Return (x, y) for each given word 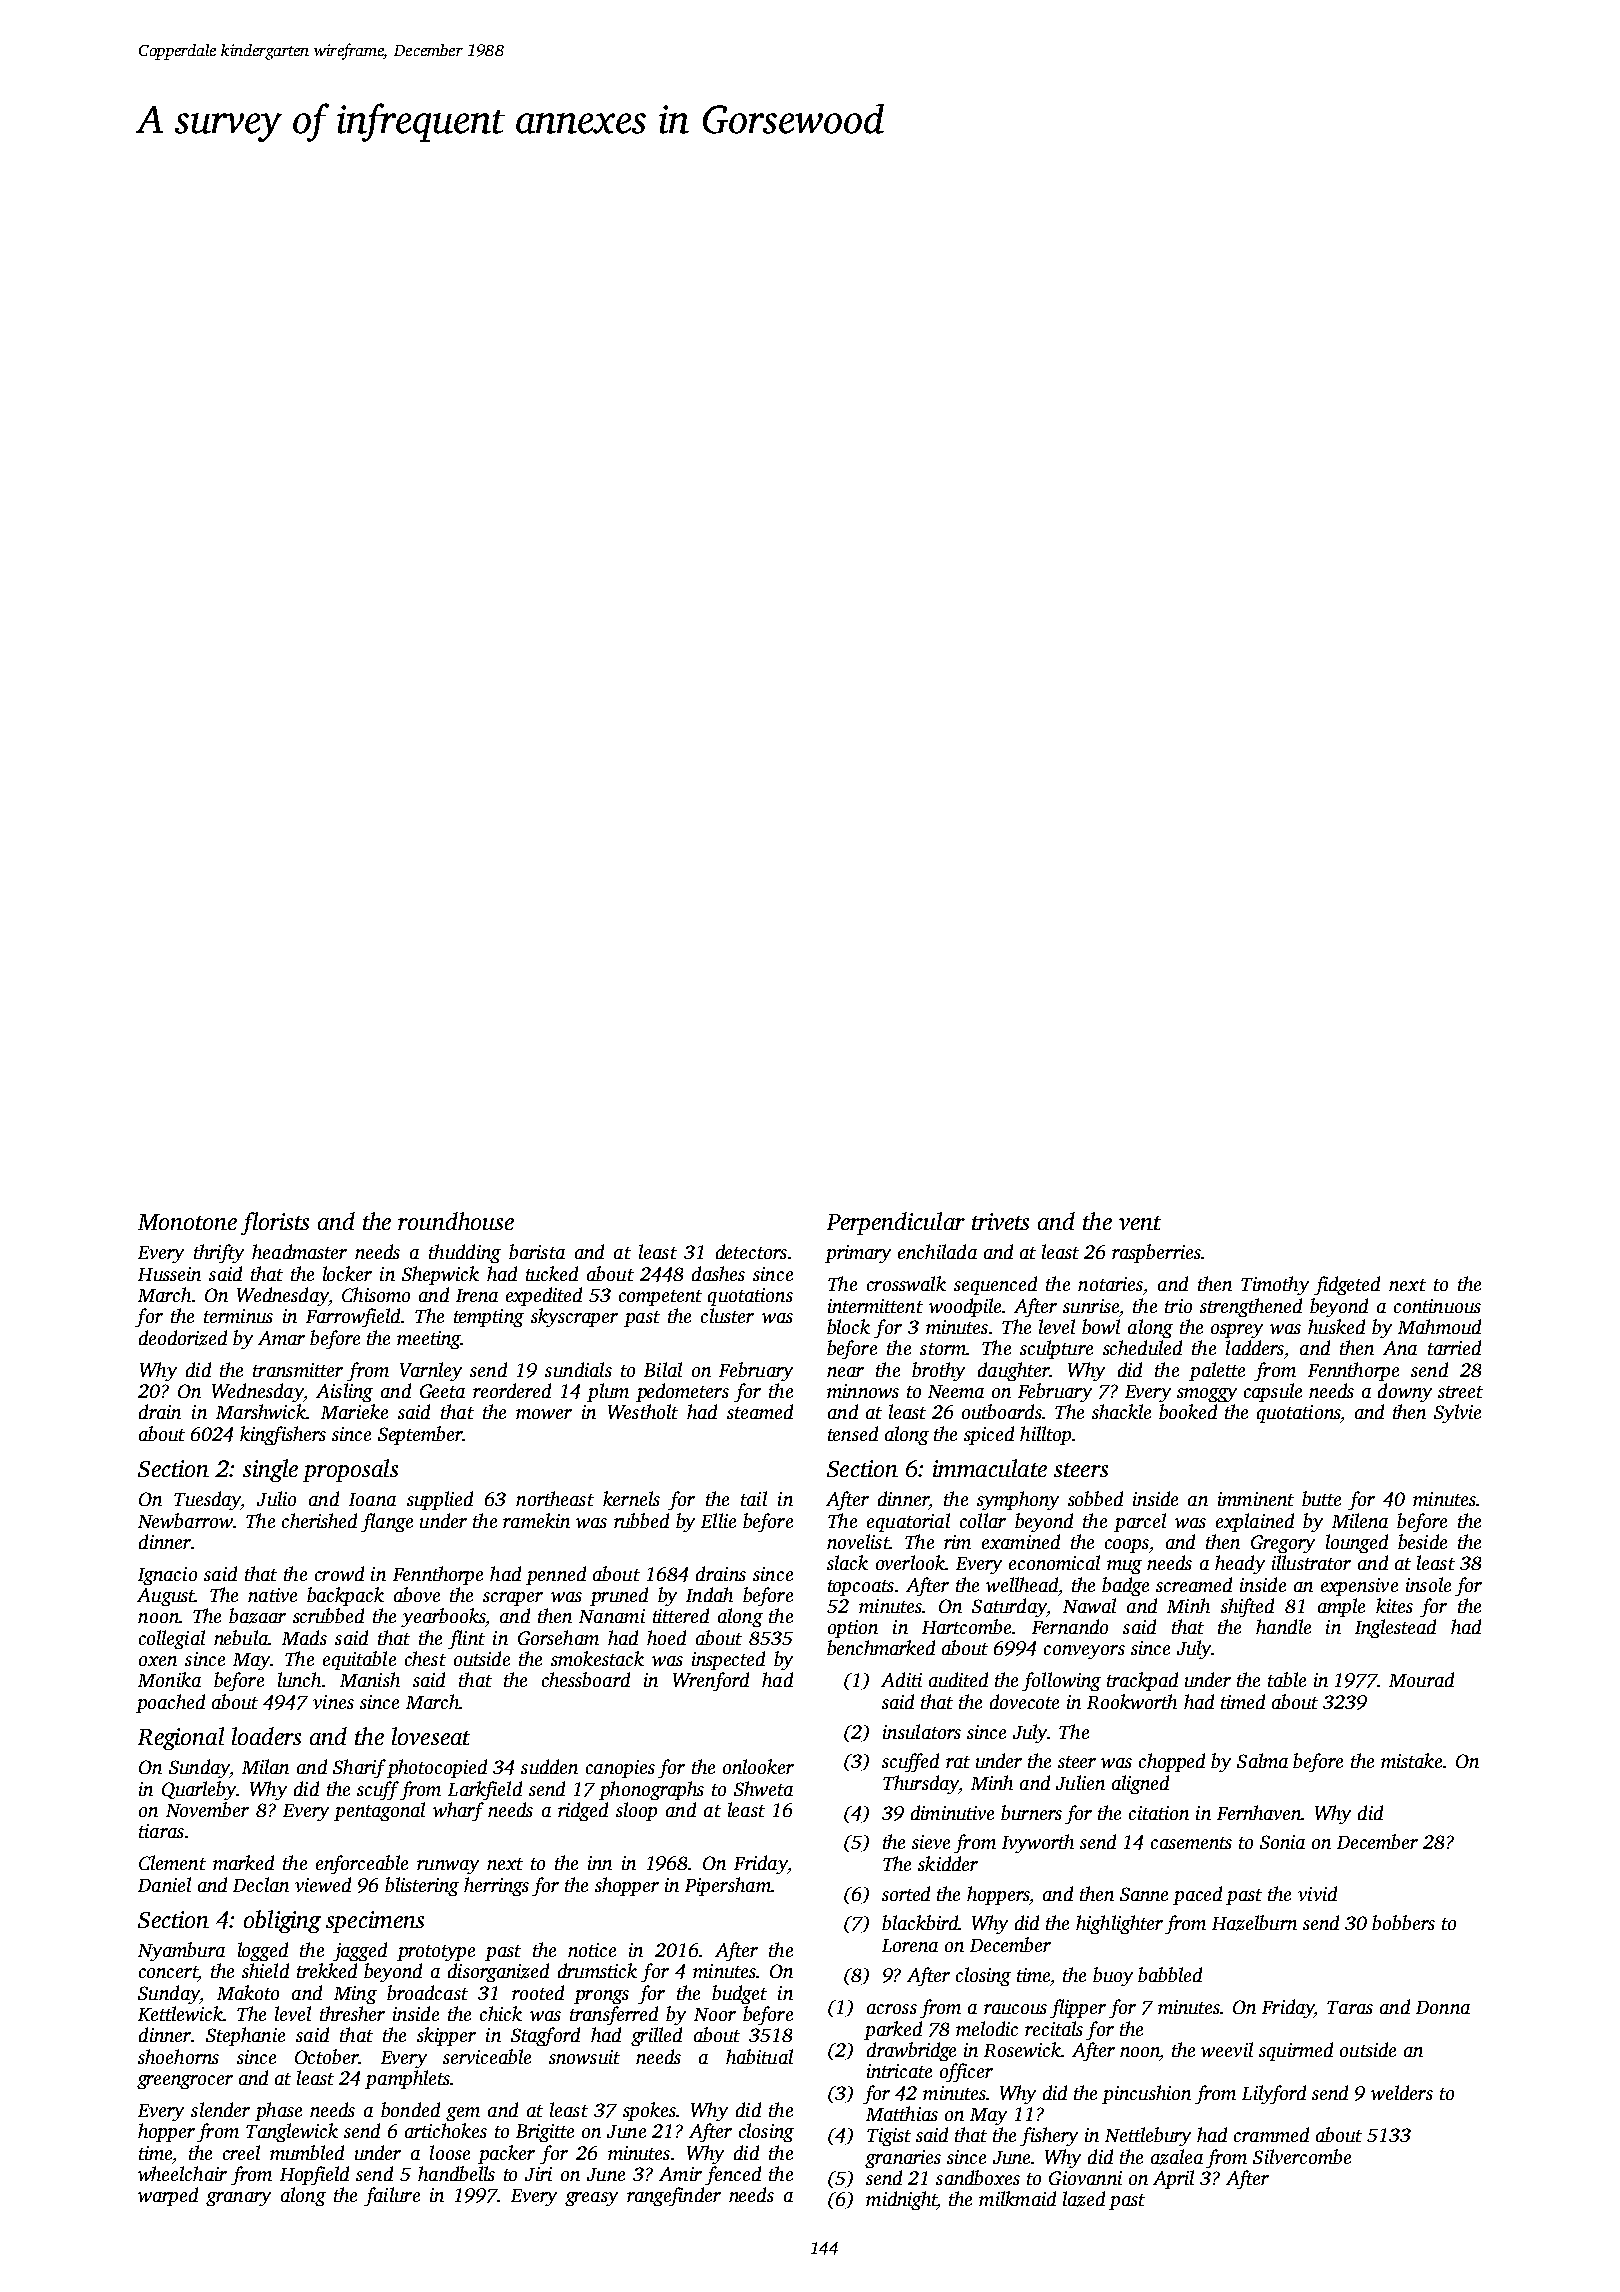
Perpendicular (896, 1223)
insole (1428, 1584)
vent (1140, 1223)
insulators (922, 1731)
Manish (370, 1679)
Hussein (169, 1274)
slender (220, 2109)
